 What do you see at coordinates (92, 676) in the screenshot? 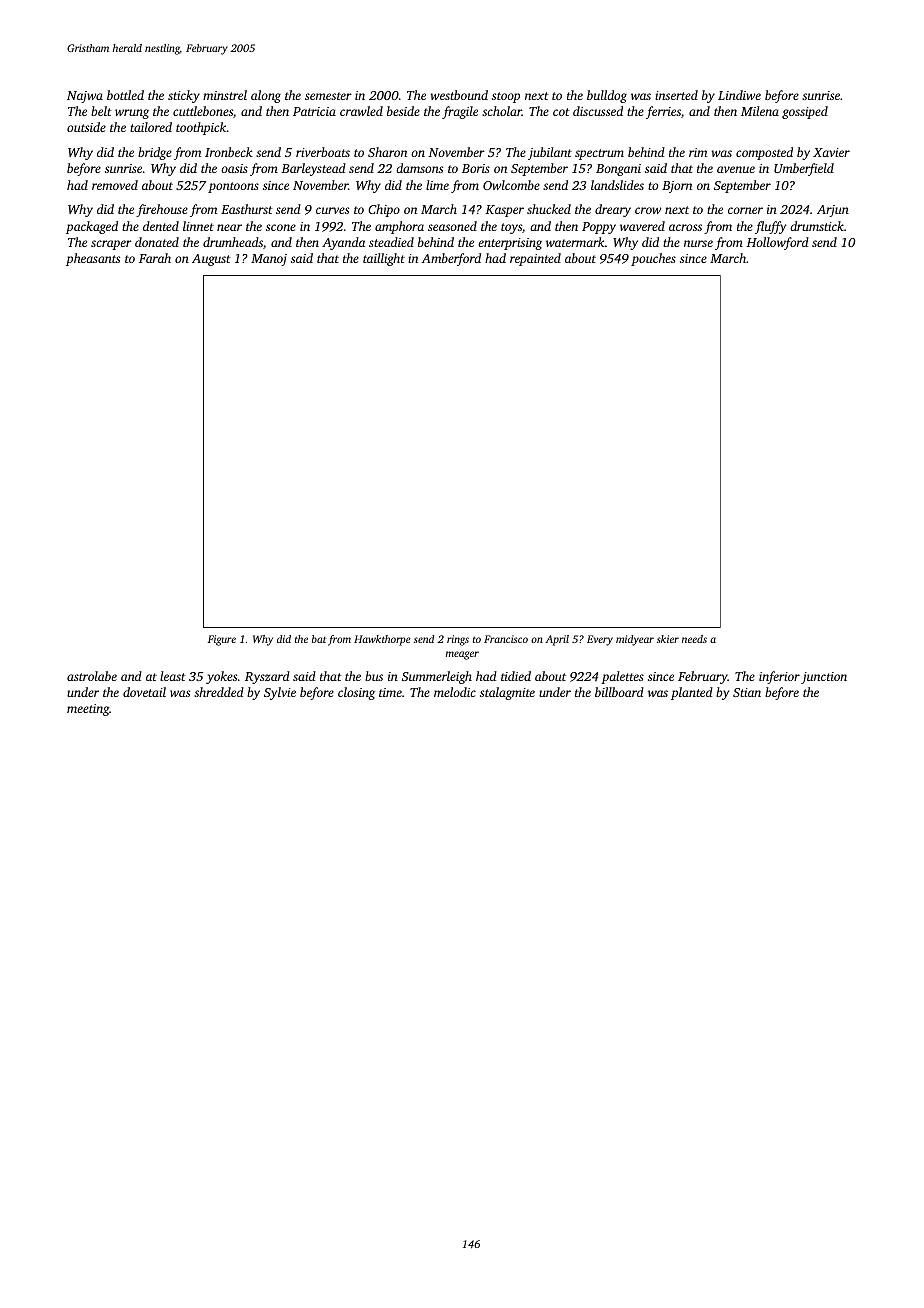
I see `astrolabe` at bounding box center [92, 676].
